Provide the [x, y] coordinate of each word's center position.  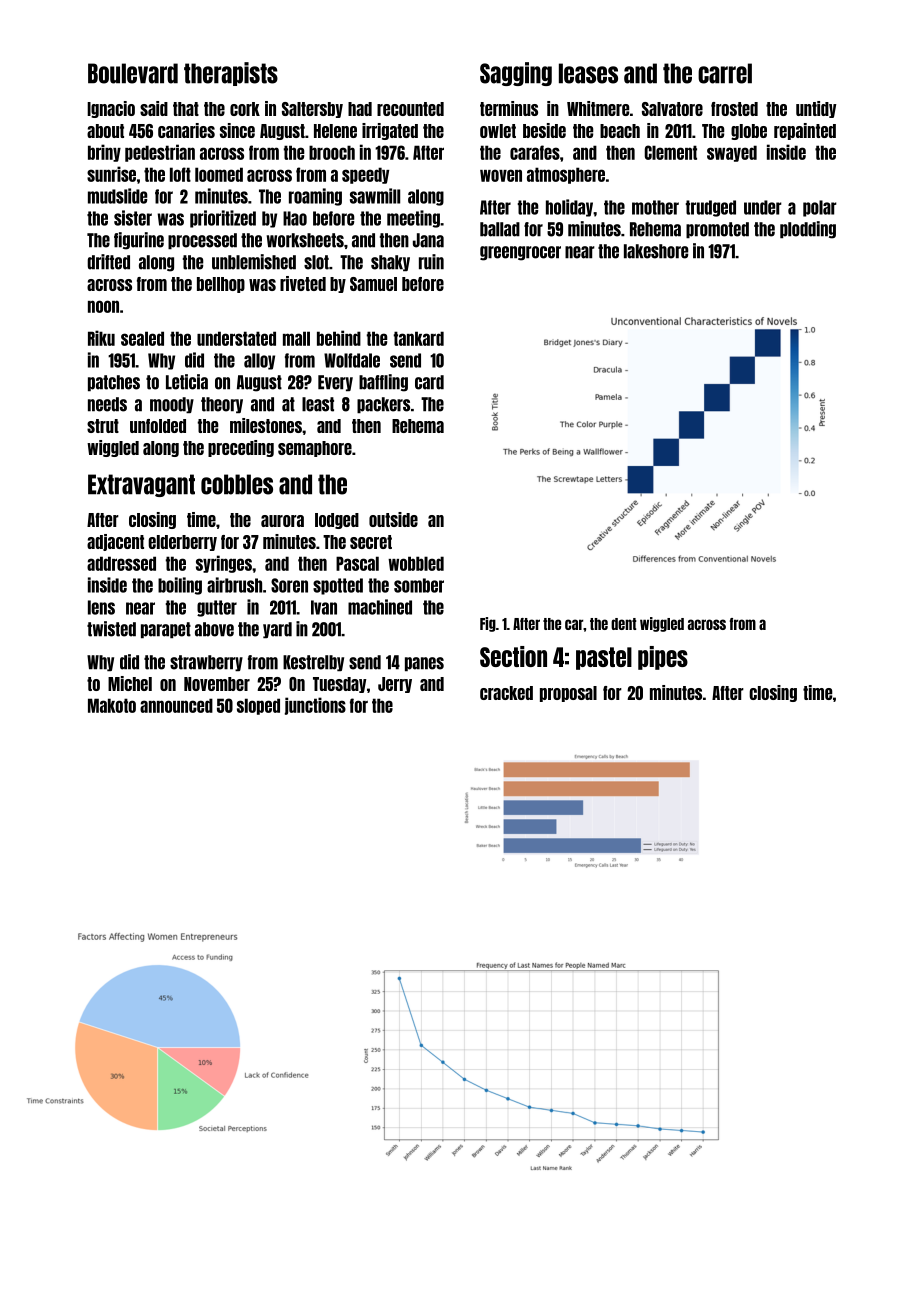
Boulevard [133, 73]
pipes [663, 658]
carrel [725, 73]
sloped [258, 706]
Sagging [516, 74]
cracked [506, 693]
